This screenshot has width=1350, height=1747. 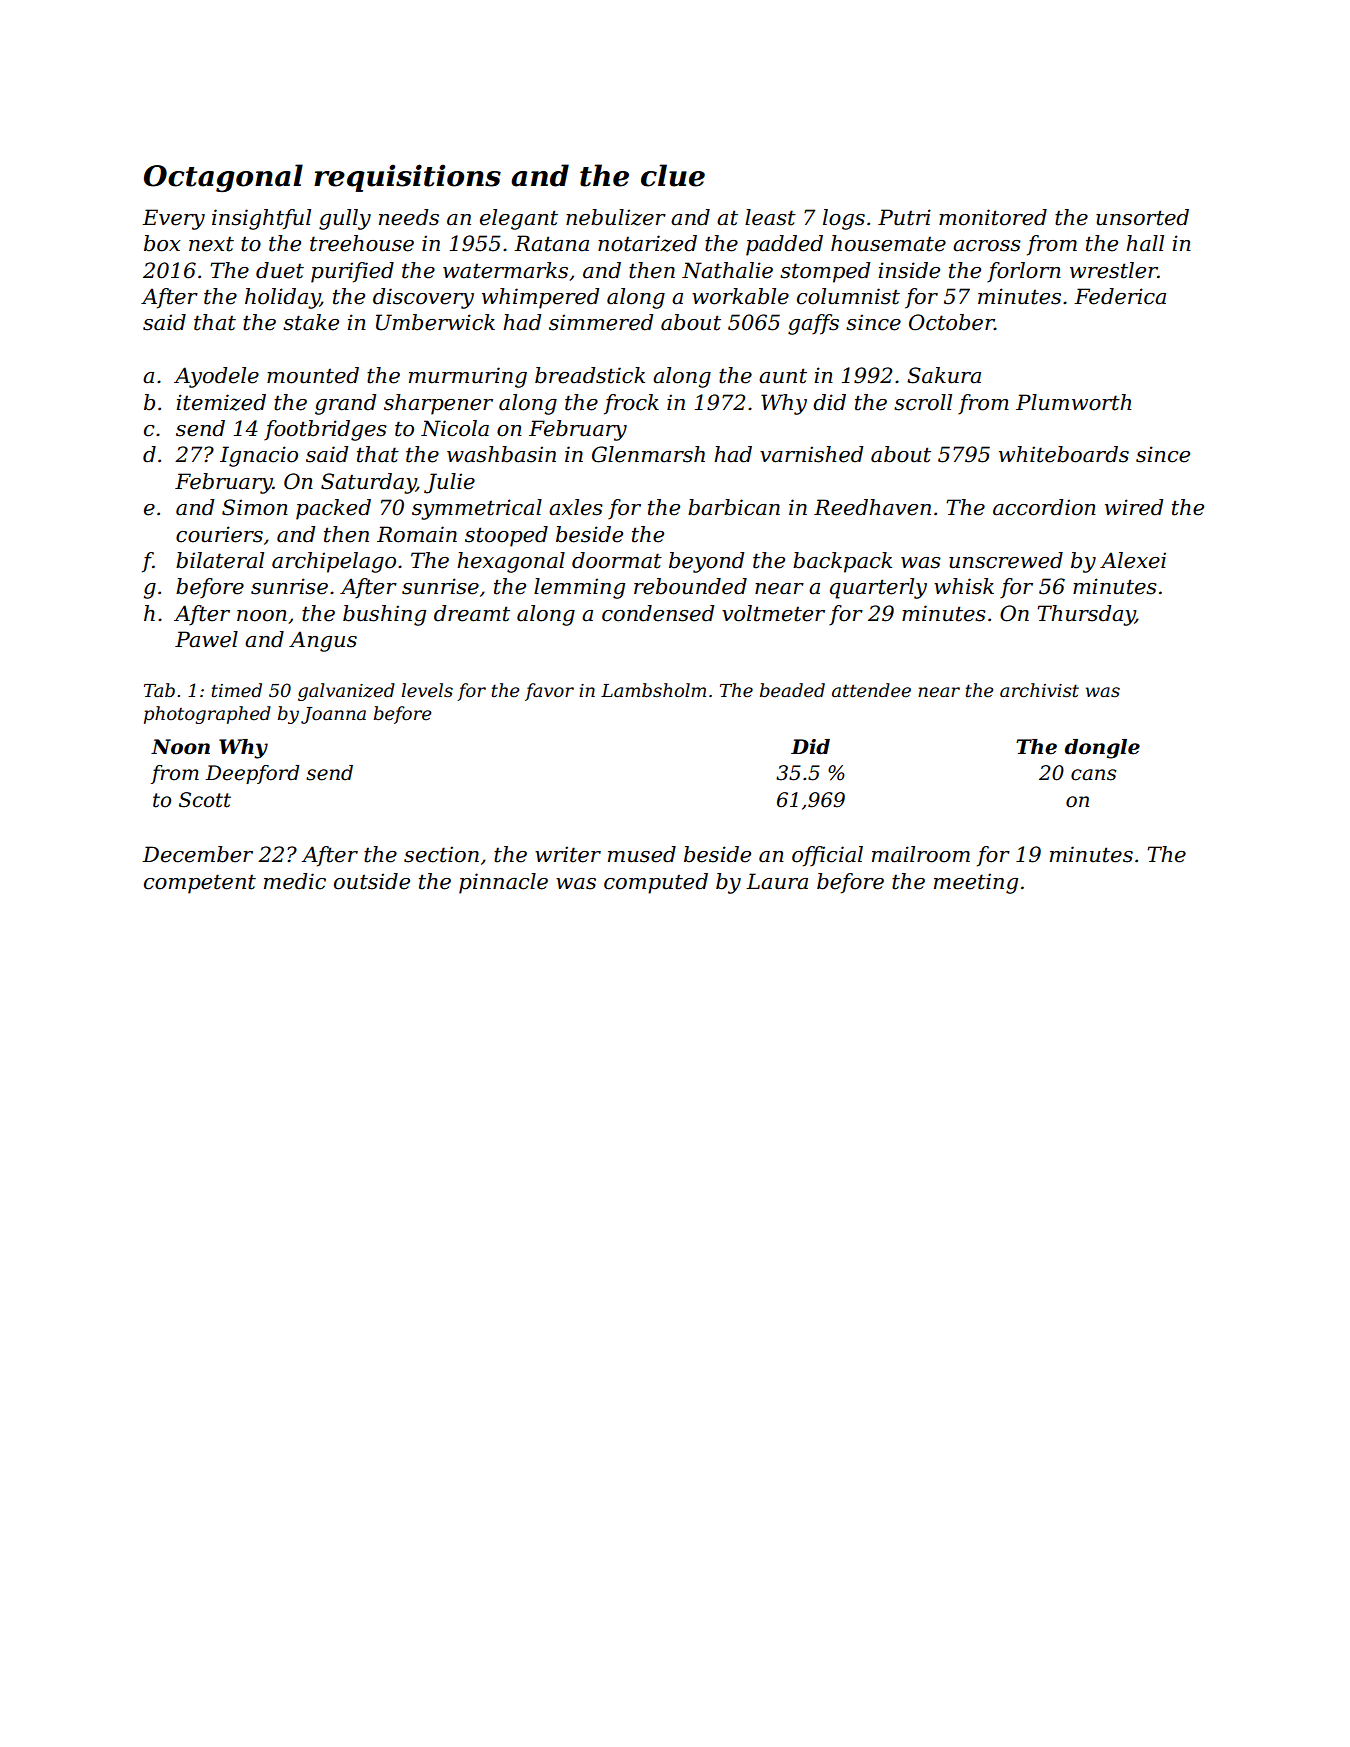 I want to click on Putri, so click(x=904, y=217).
